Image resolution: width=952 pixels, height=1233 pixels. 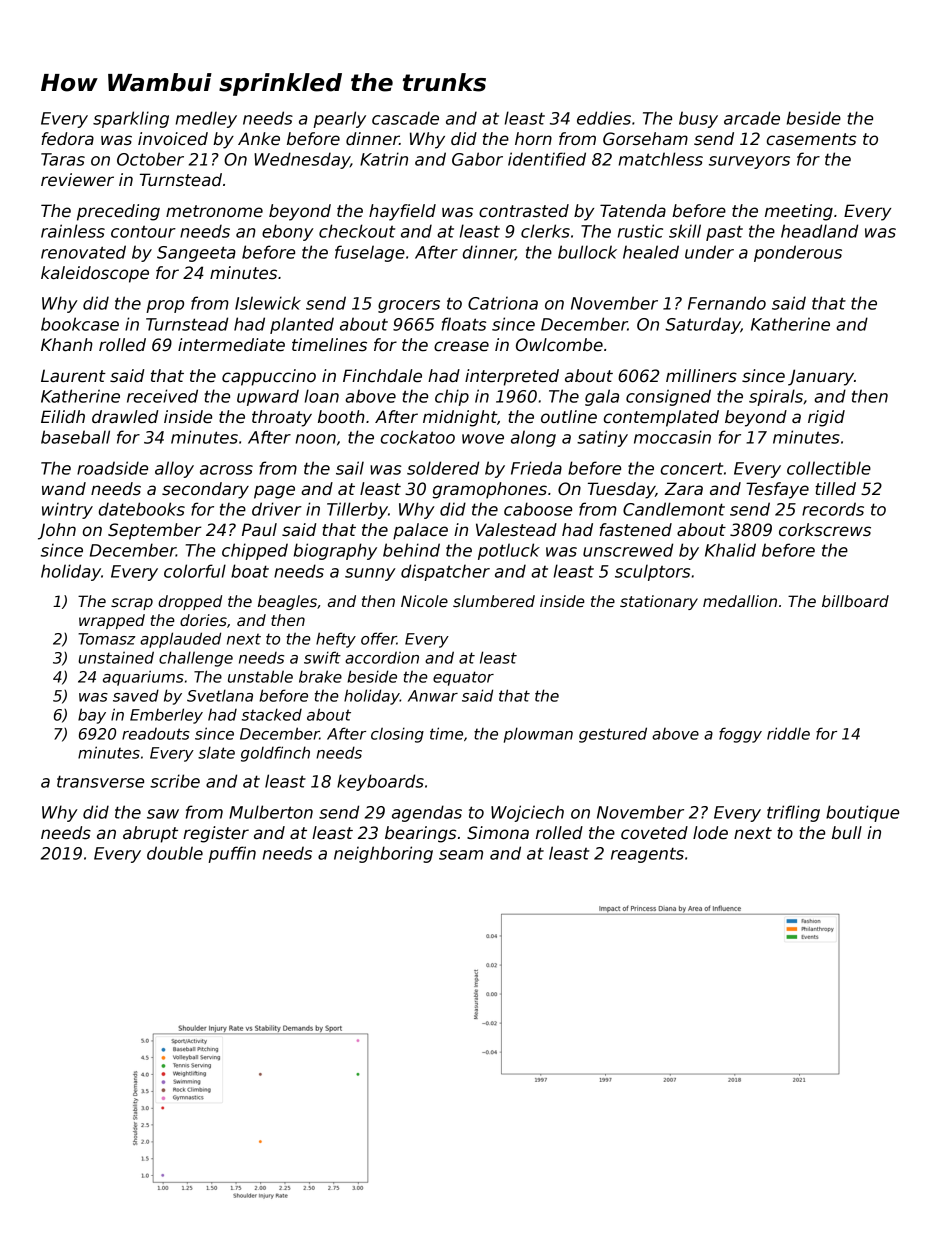 What do you see at coordinates (336, 640) in the screenshot?
I see `hefty` at bounding box center [336, 640].
